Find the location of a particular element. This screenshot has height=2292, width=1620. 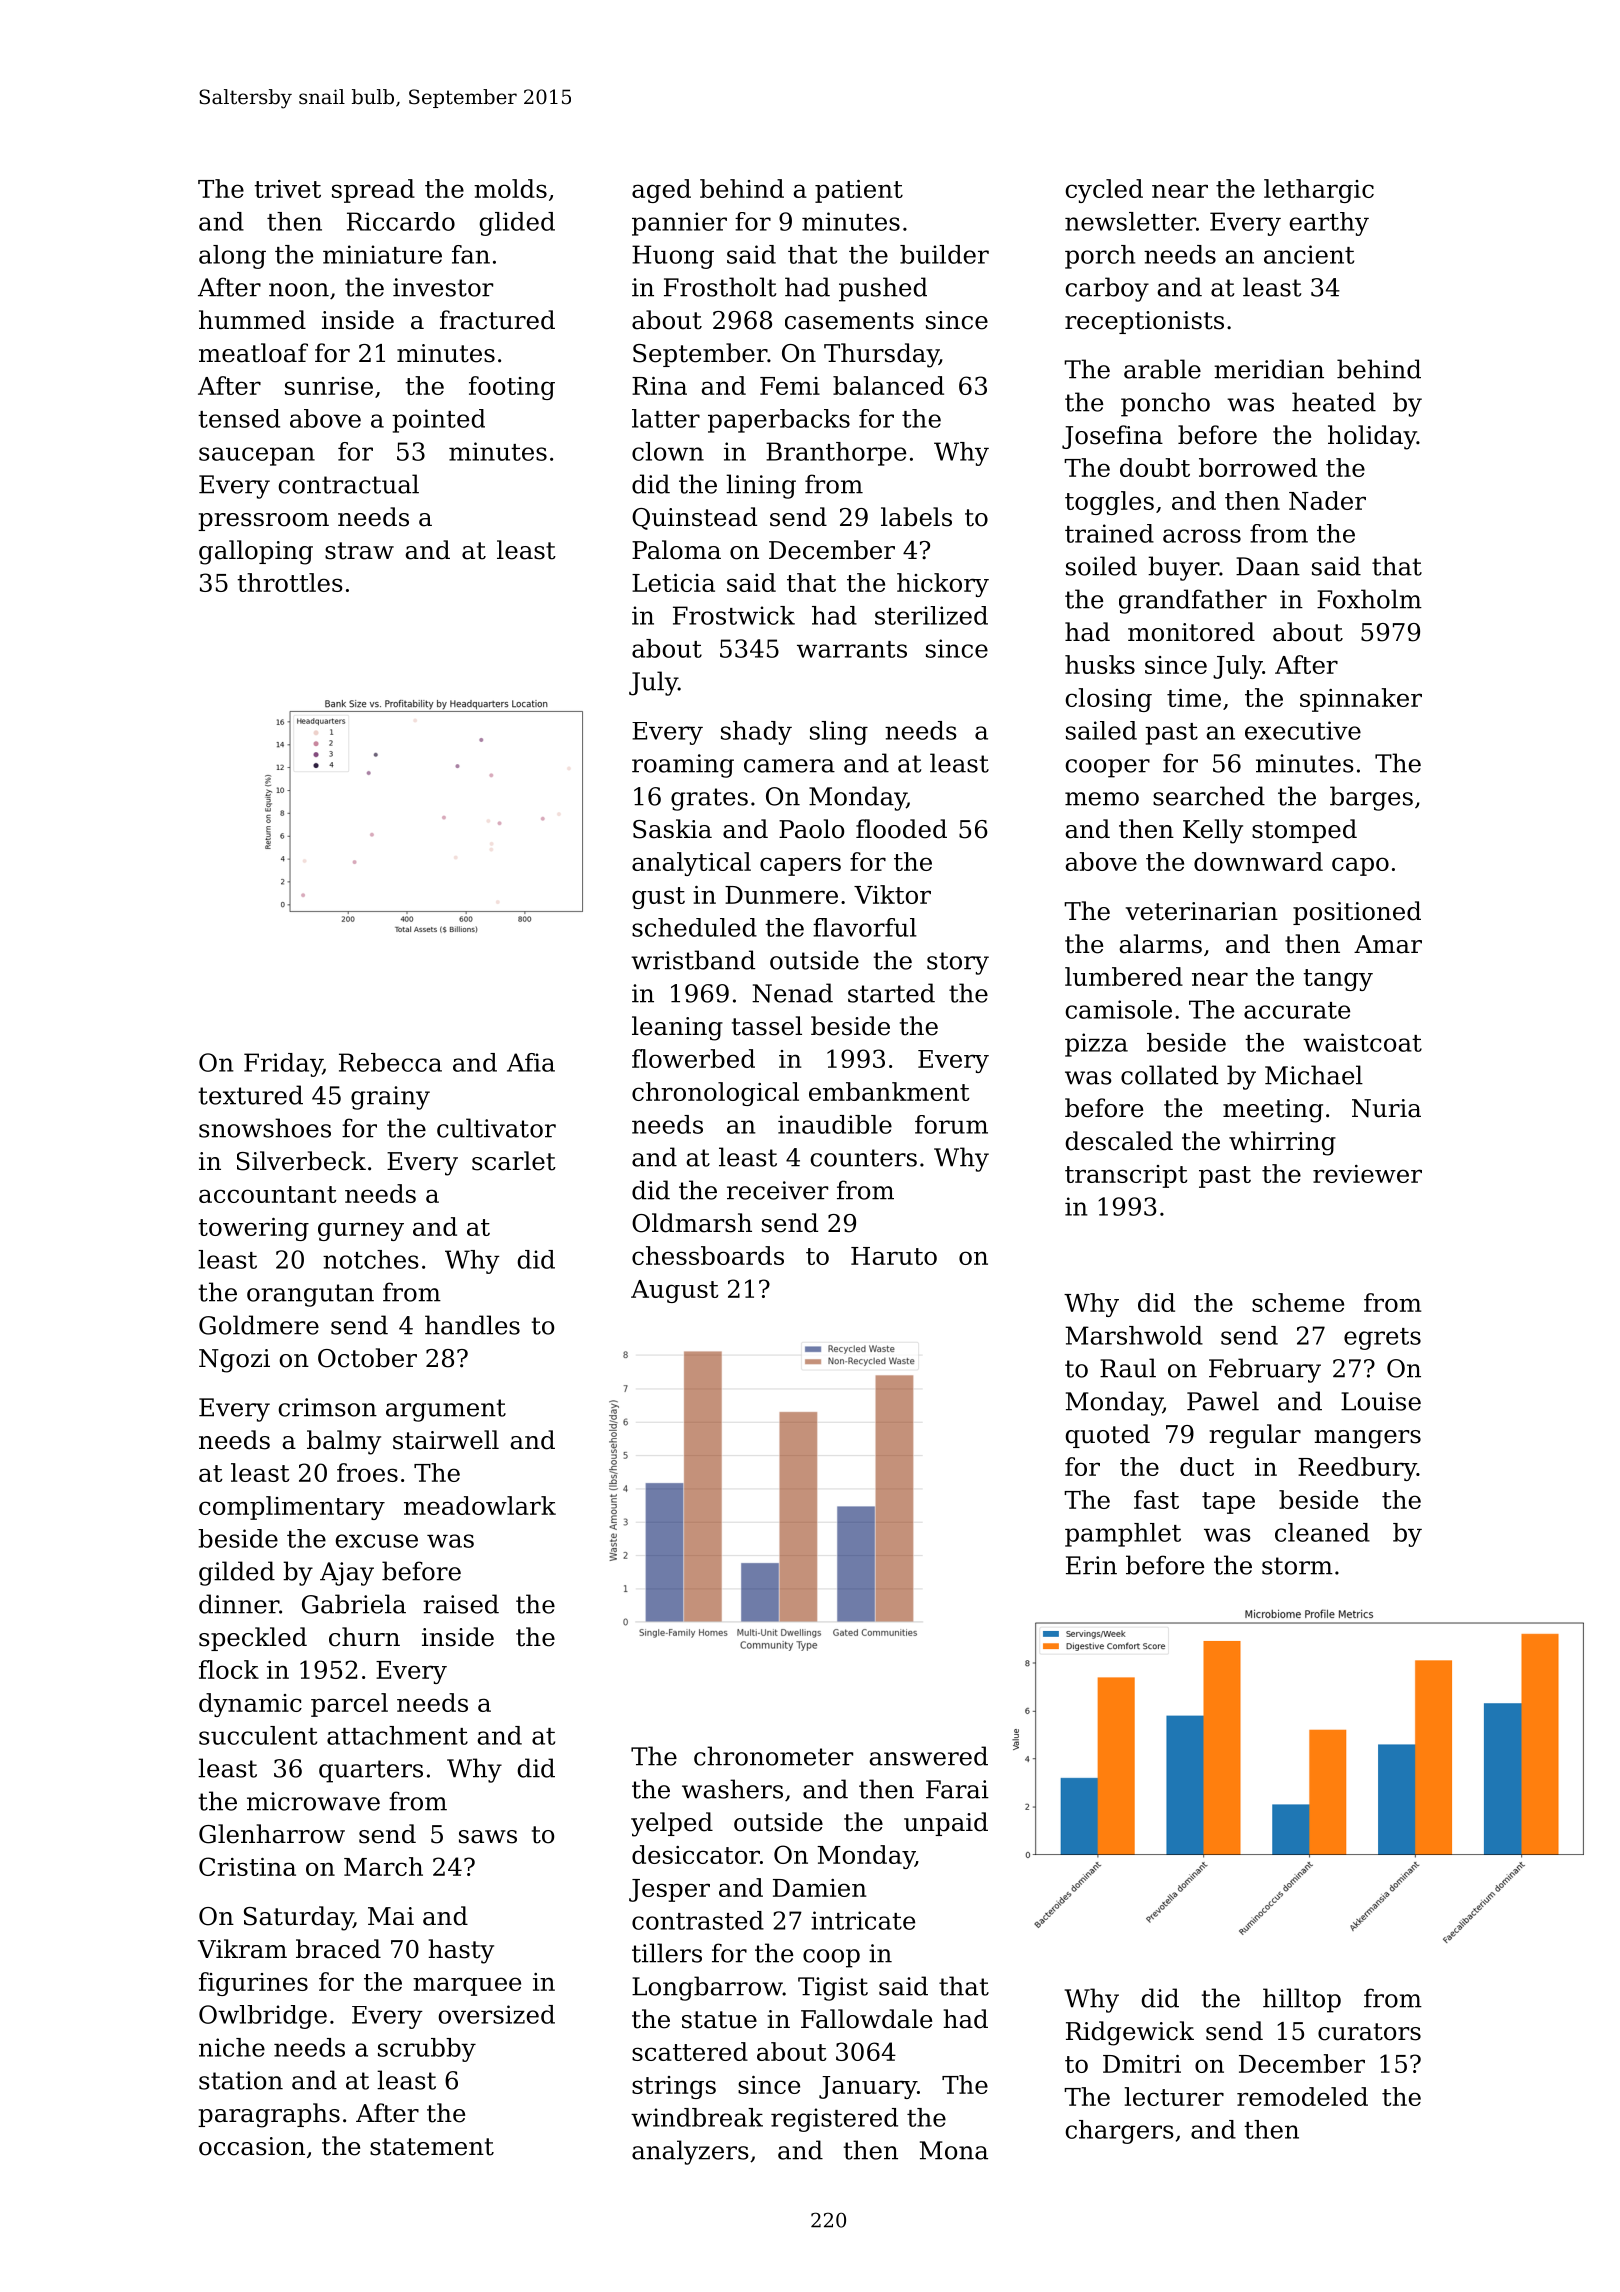

molds is located at coordinates (510, 188).
